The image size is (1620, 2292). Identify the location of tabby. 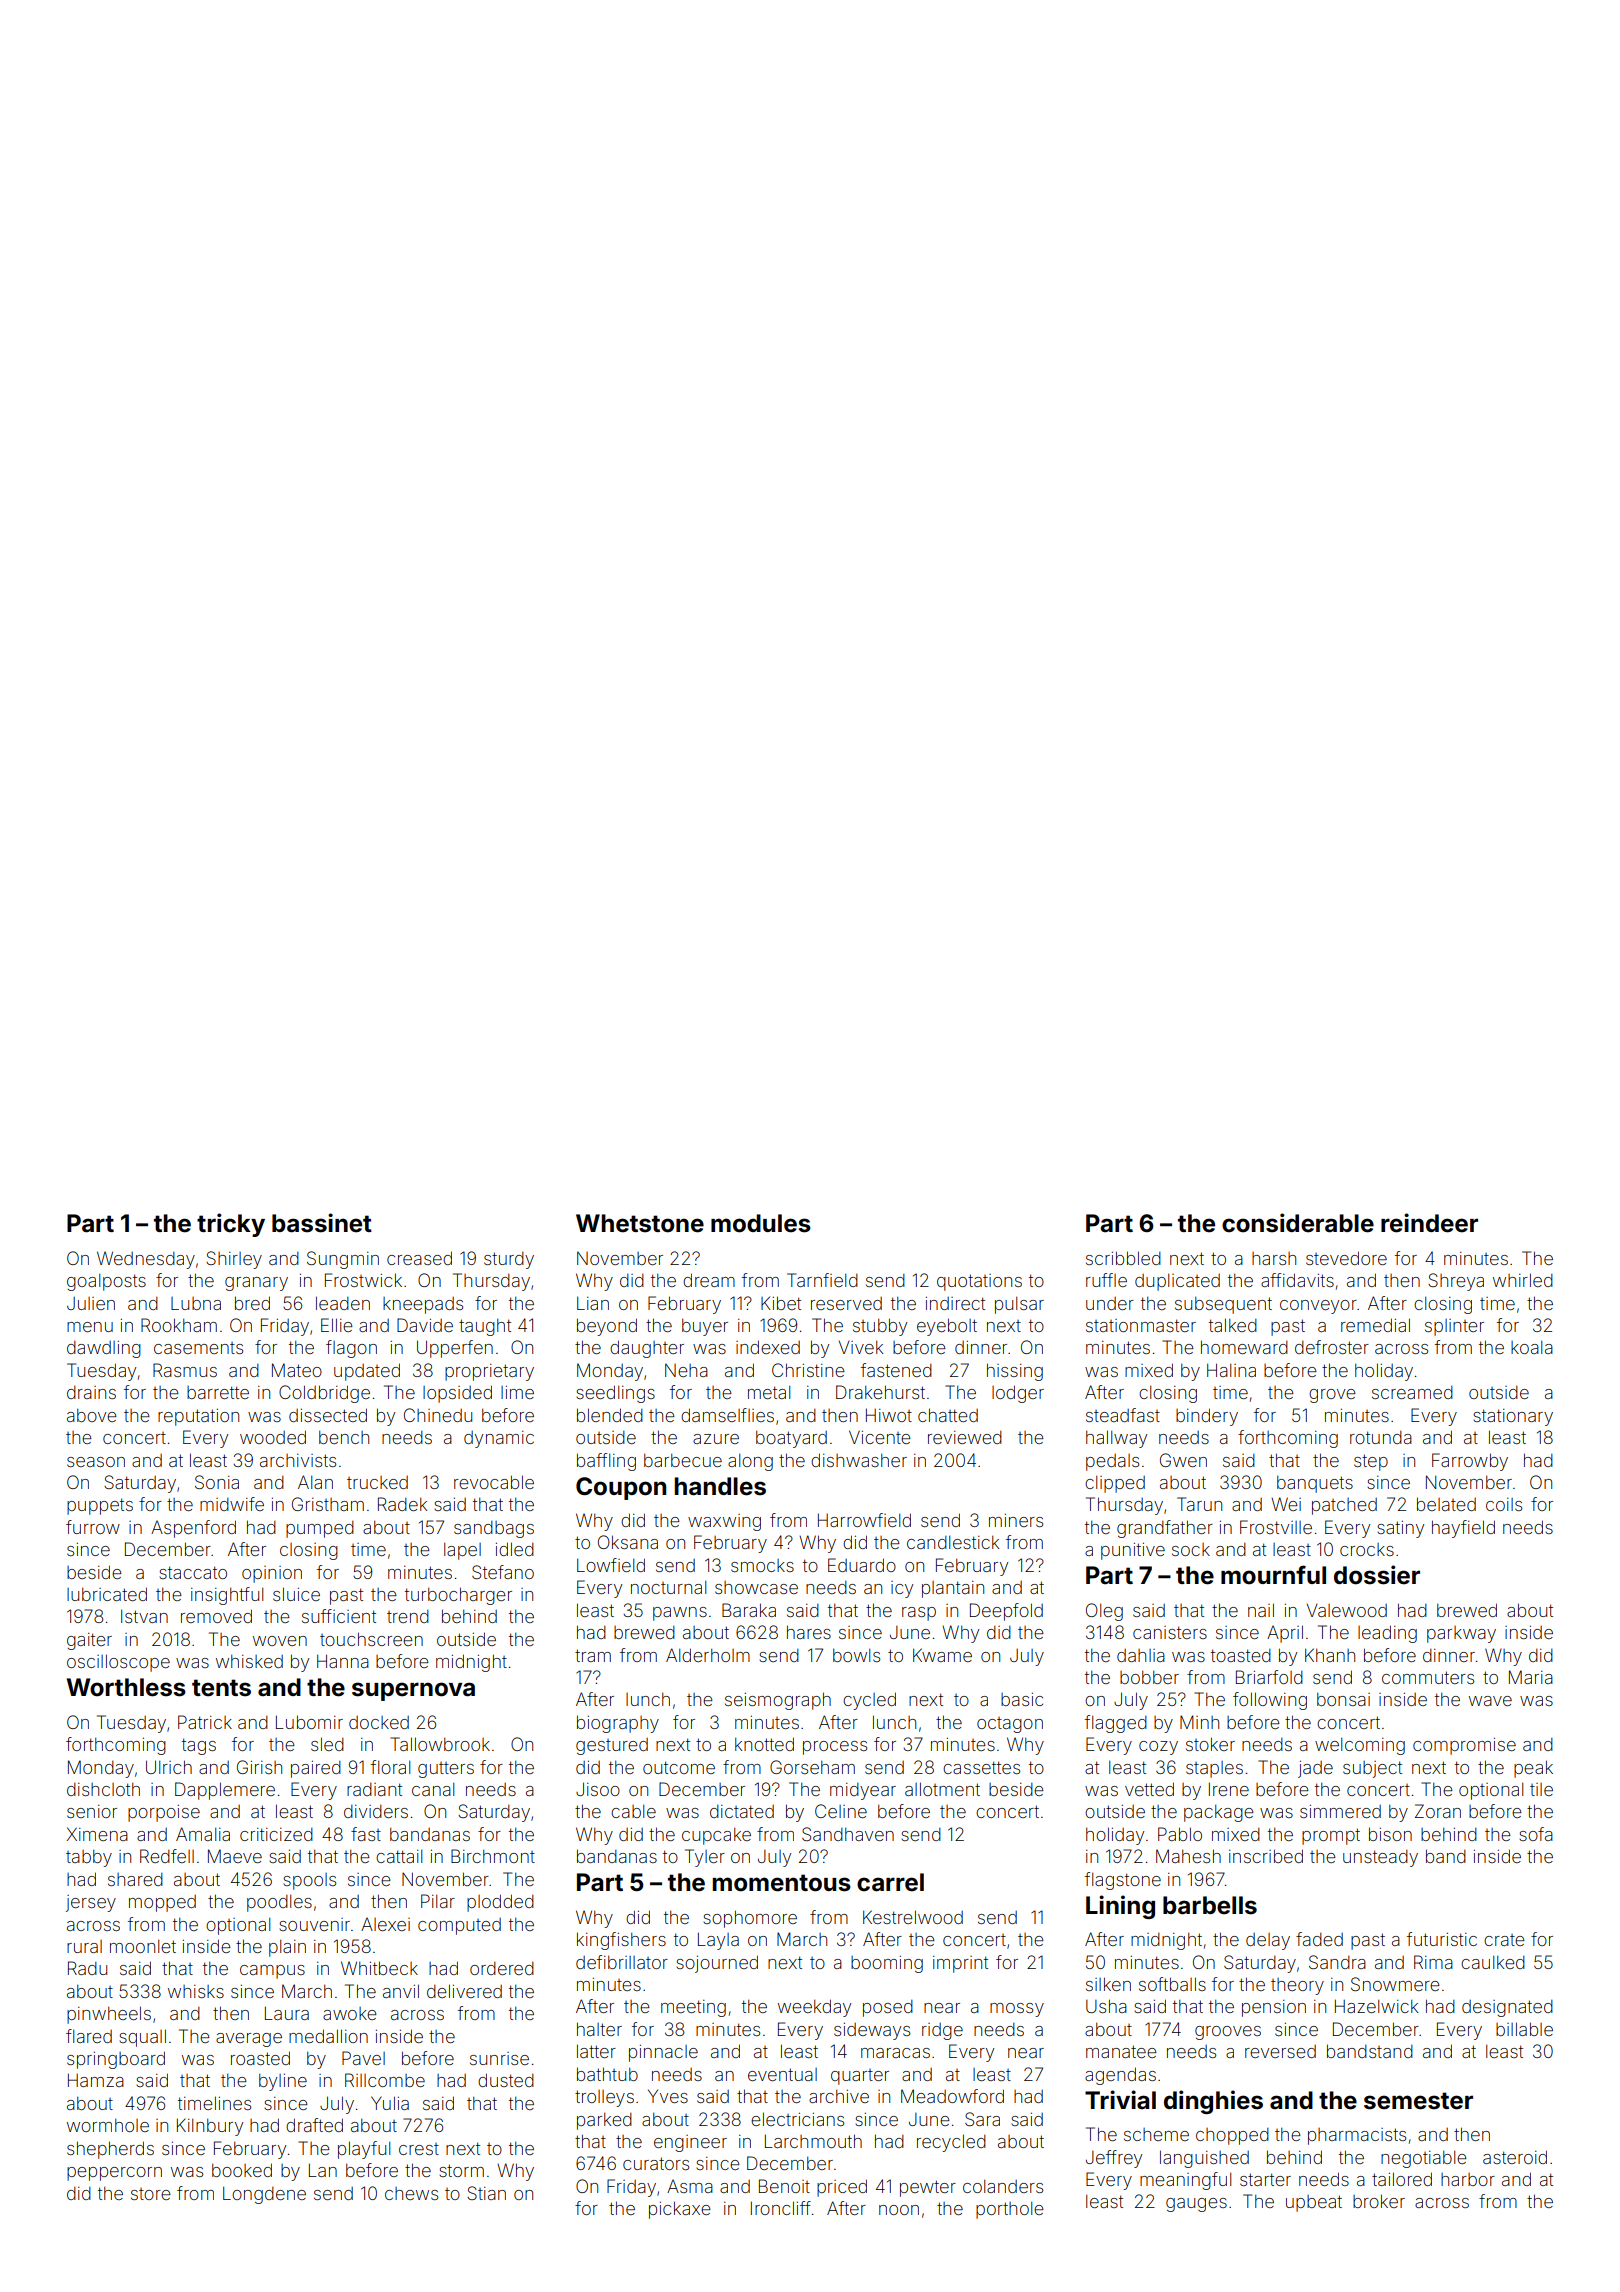
(89, 1858).
